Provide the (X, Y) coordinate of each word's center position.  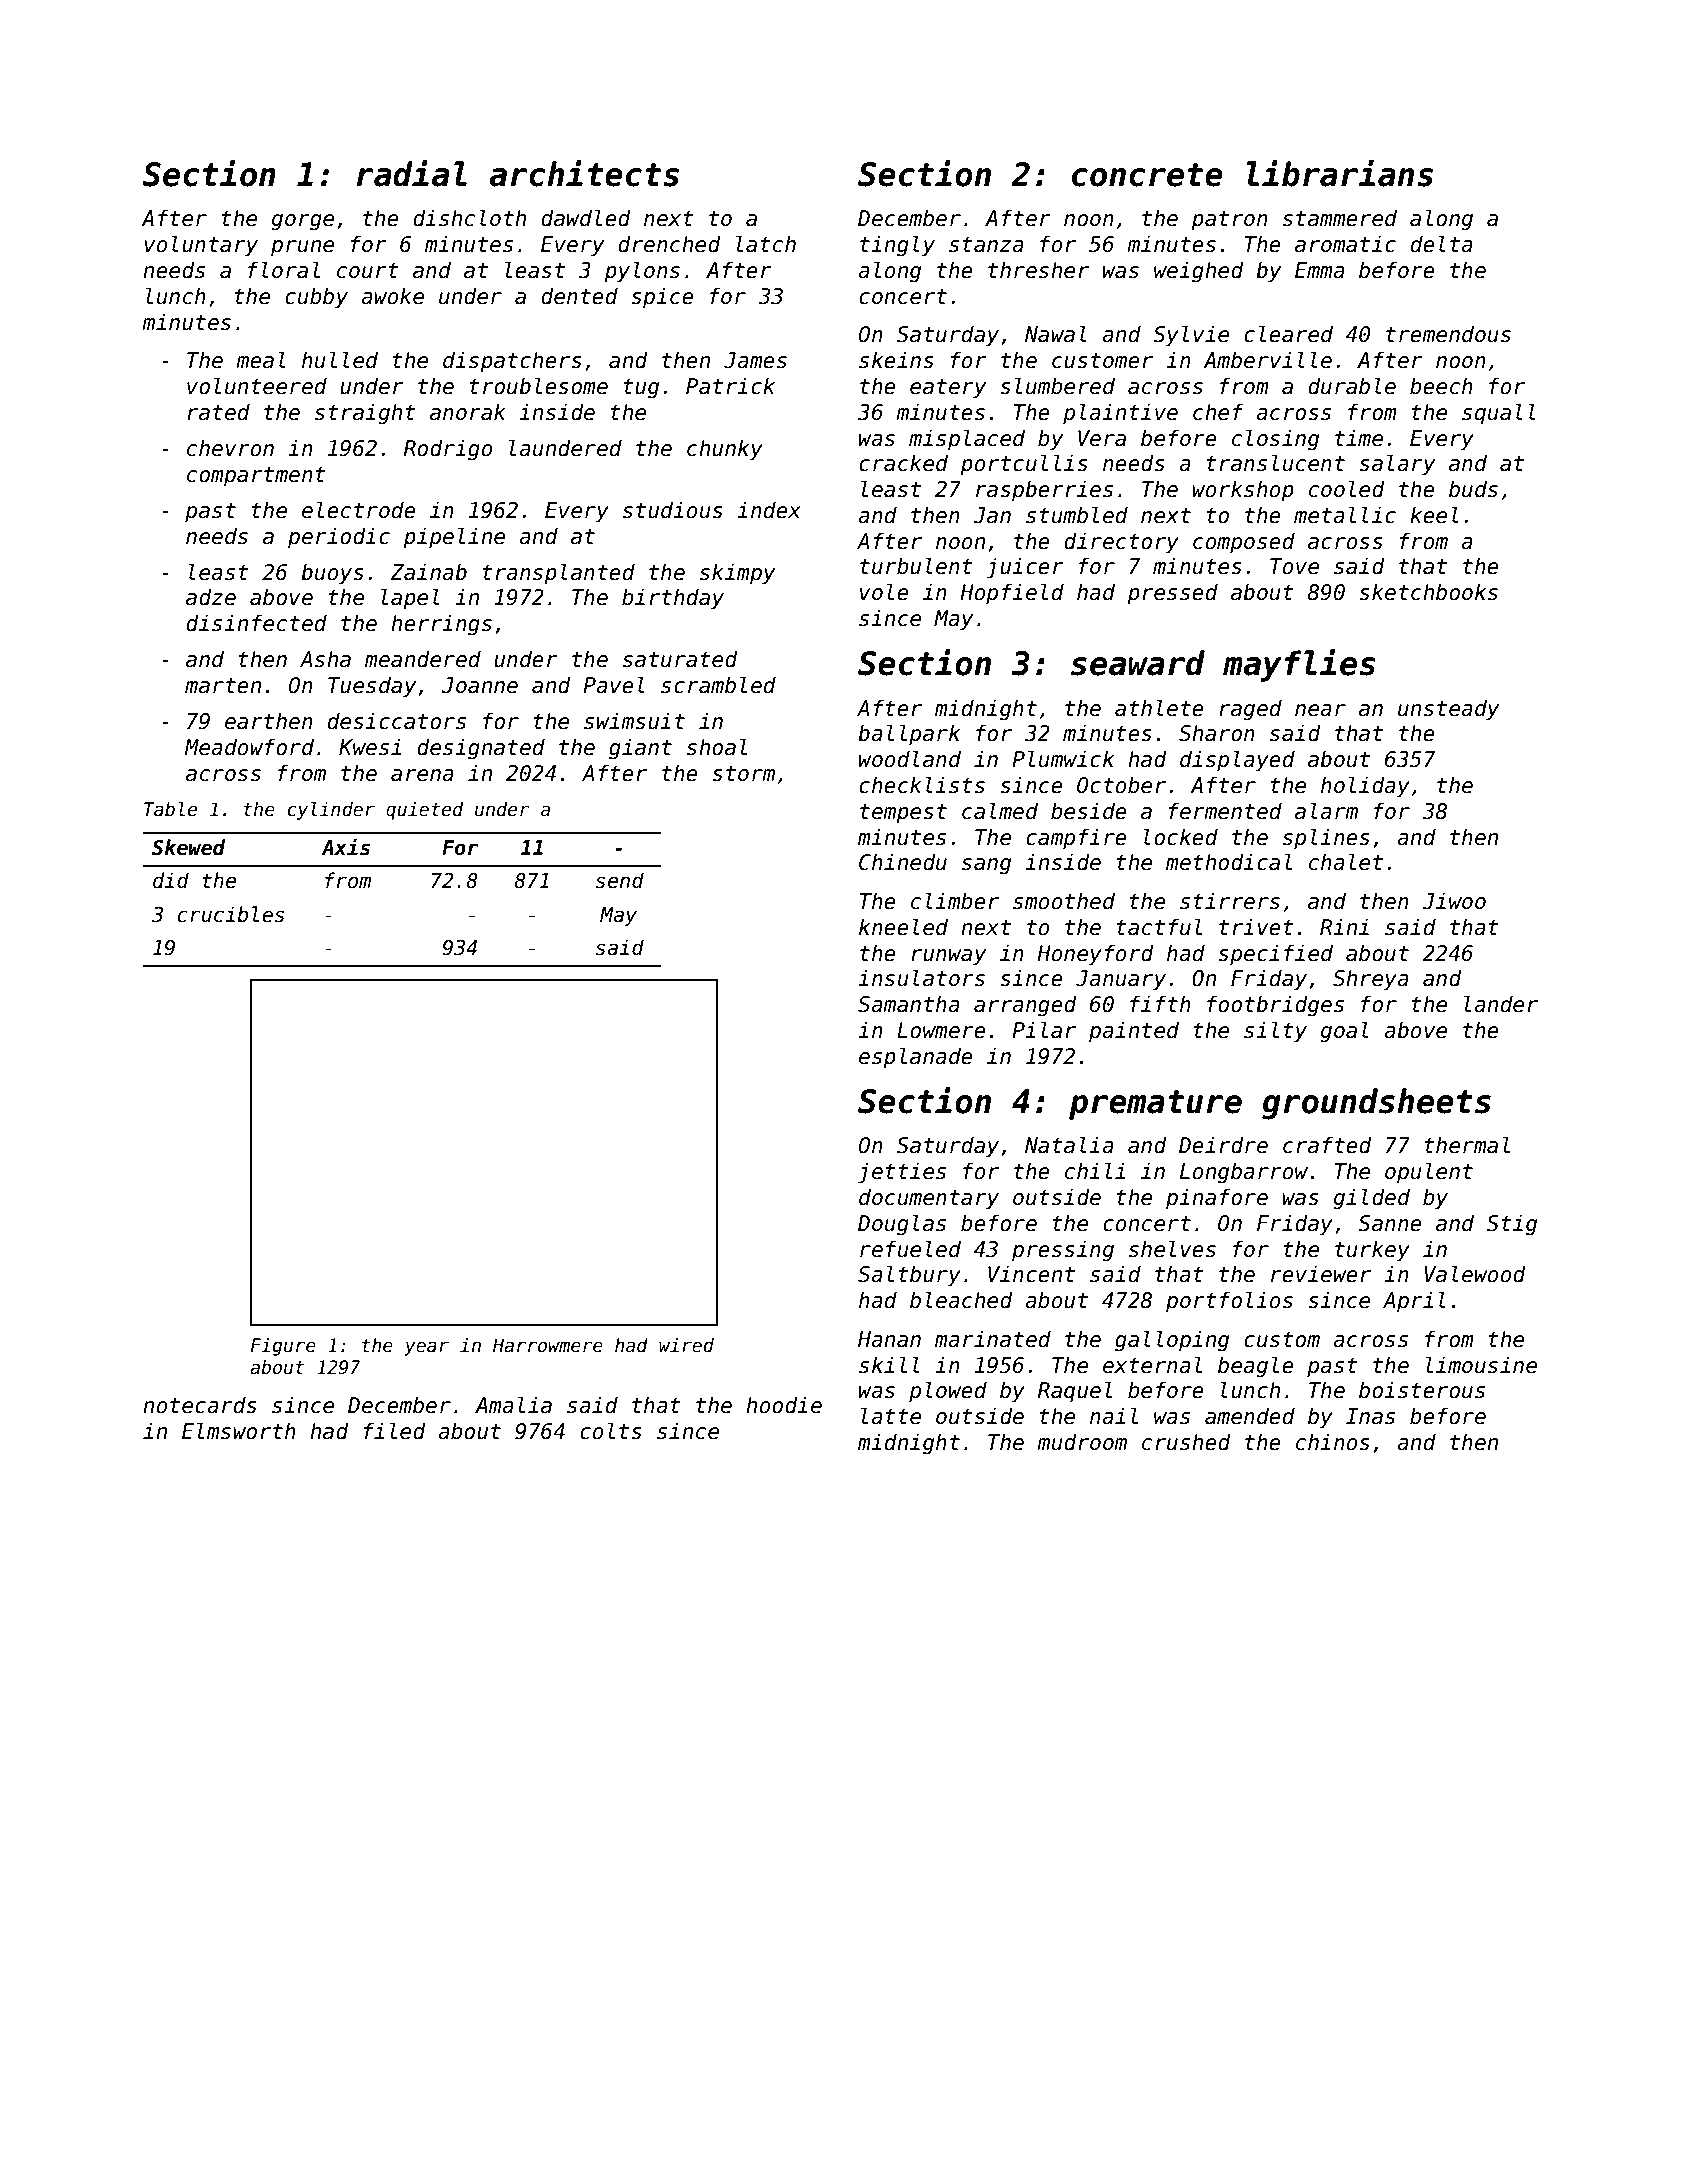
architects (584, 173)
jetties (902, 1173)
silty (1275, 1032)
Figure (283, 1347)
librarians (1339, 173)
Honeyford (1095, 955)
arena (422, 775)
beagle (1256, 1367)
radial (411, 173)
